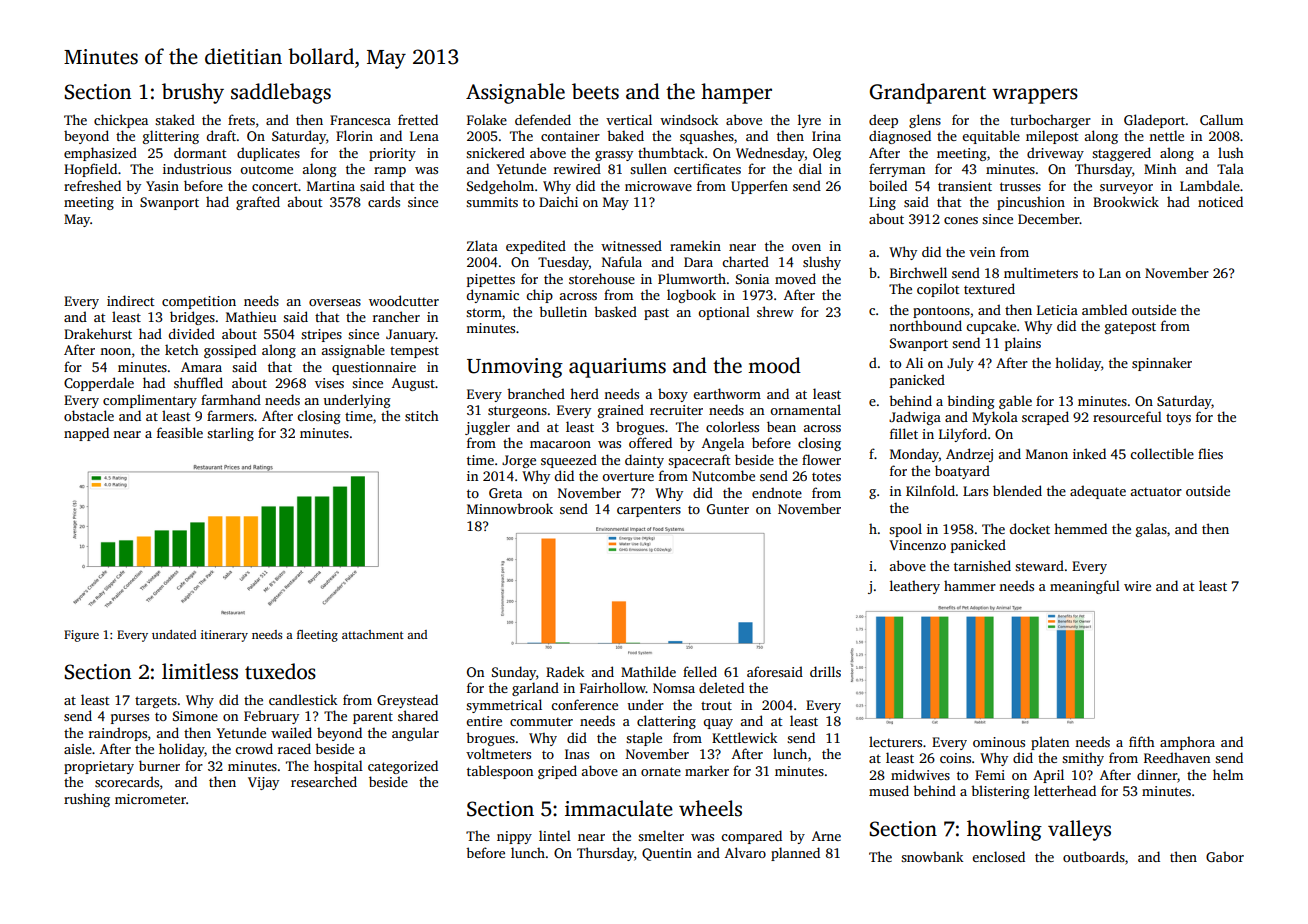 This image has height=924, width=1308. Describe the element at coordinates (150, 799) in the image. I see `micrometer` at that location.
